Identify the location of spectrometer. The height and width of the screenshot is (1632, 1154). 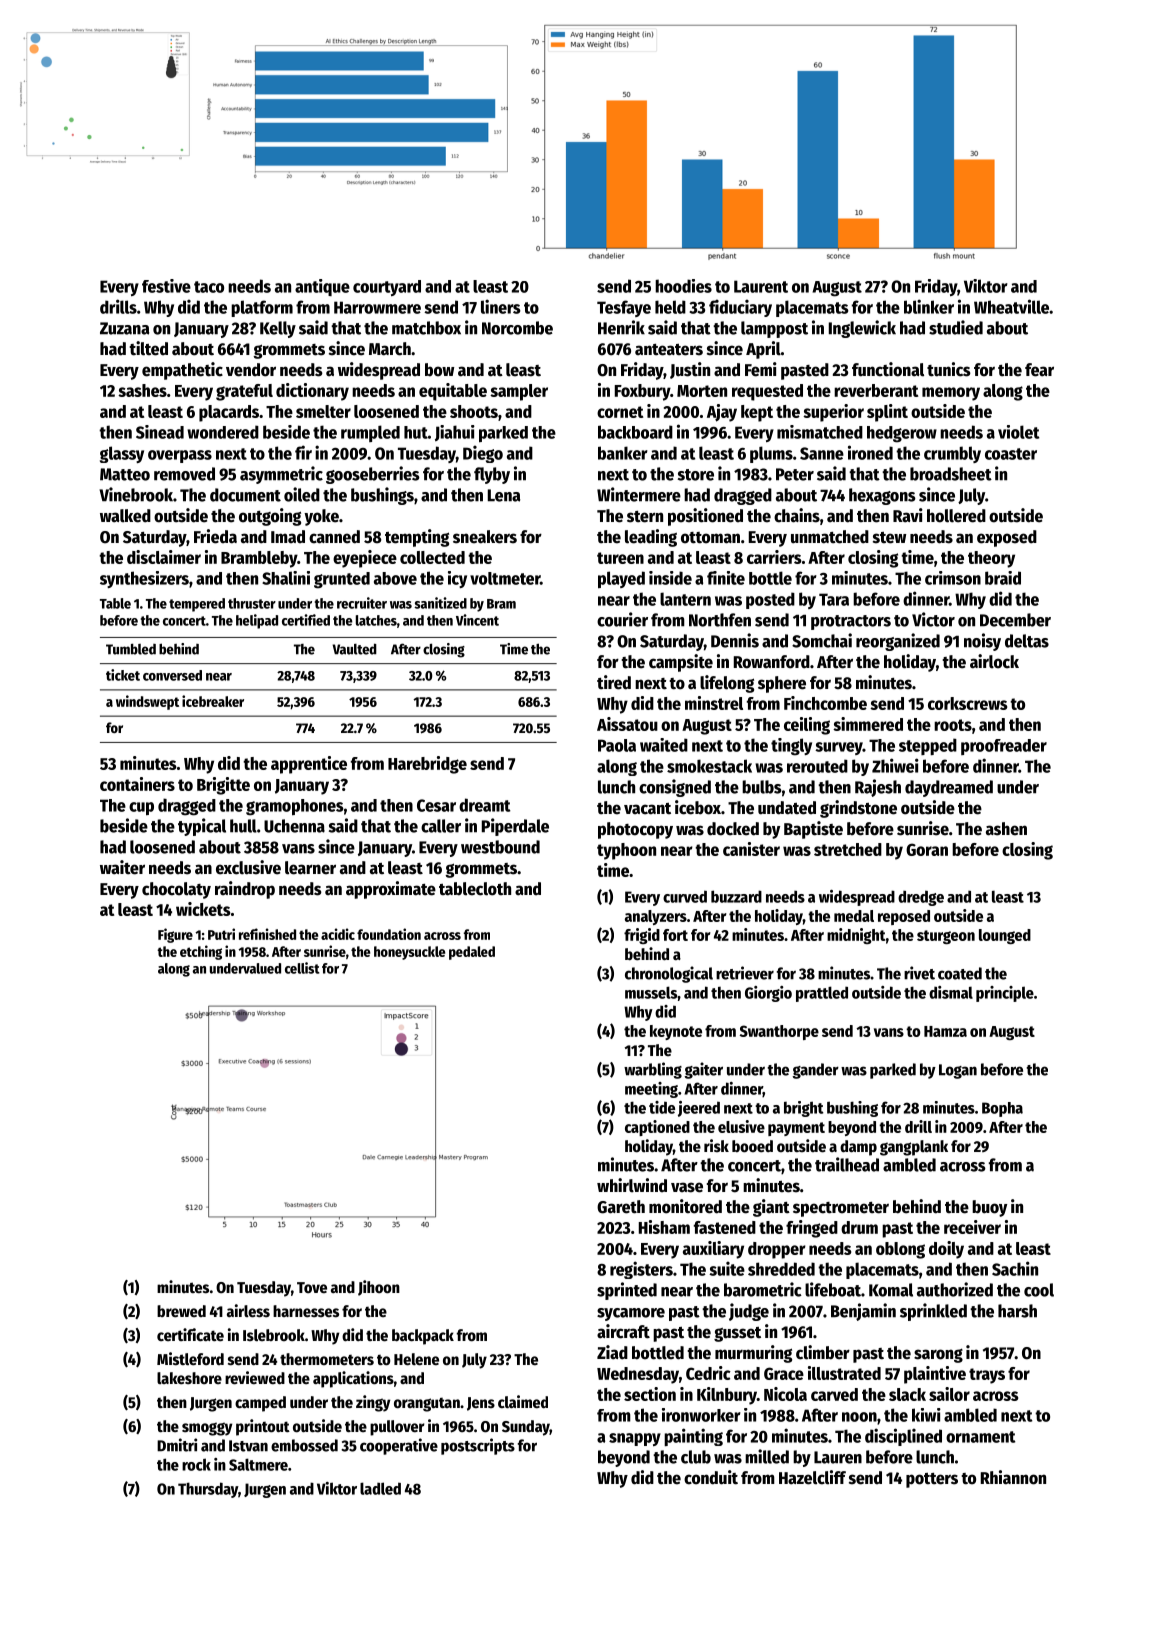
(841, 1209).
